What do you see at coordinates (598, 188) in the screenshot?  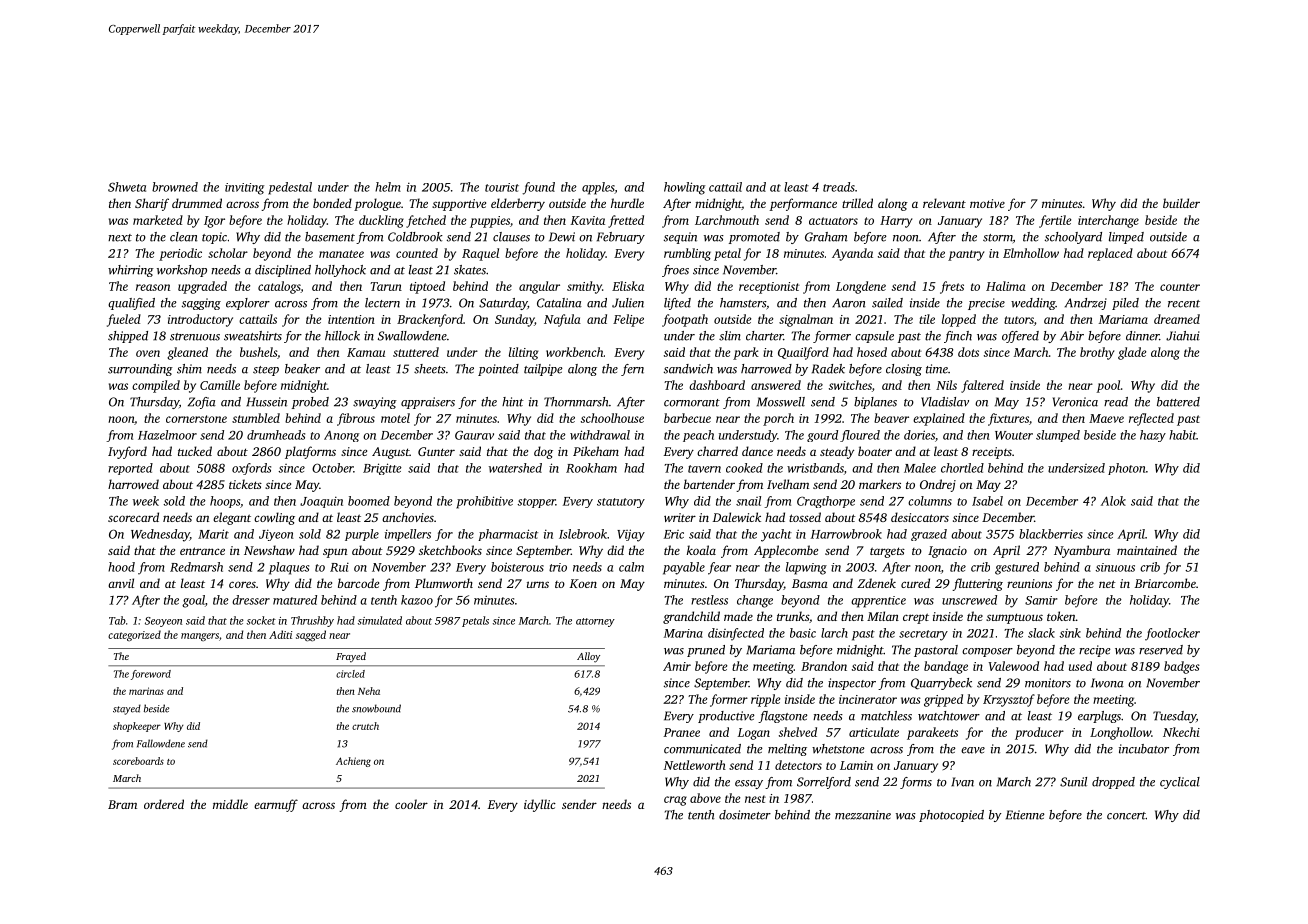 I see `apples` at bounding box center [598, 188].
